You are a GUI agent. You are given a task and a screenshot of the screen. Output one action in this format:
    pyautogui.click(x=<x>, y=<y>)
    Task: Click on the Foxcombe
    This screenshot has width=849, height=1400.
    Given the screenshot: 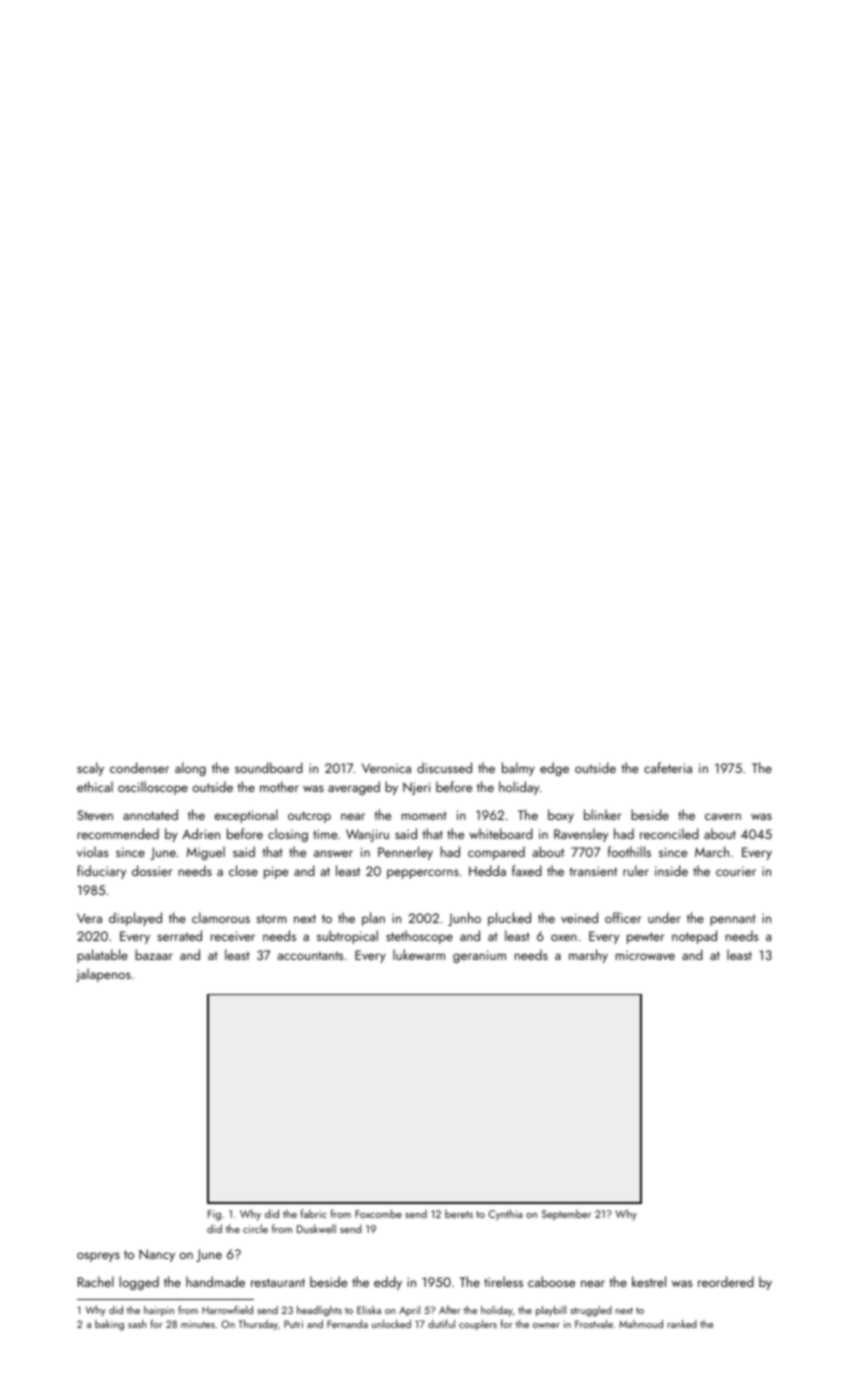 What is the action you would take?
    pyautogui.click(x=378, y=1213)
